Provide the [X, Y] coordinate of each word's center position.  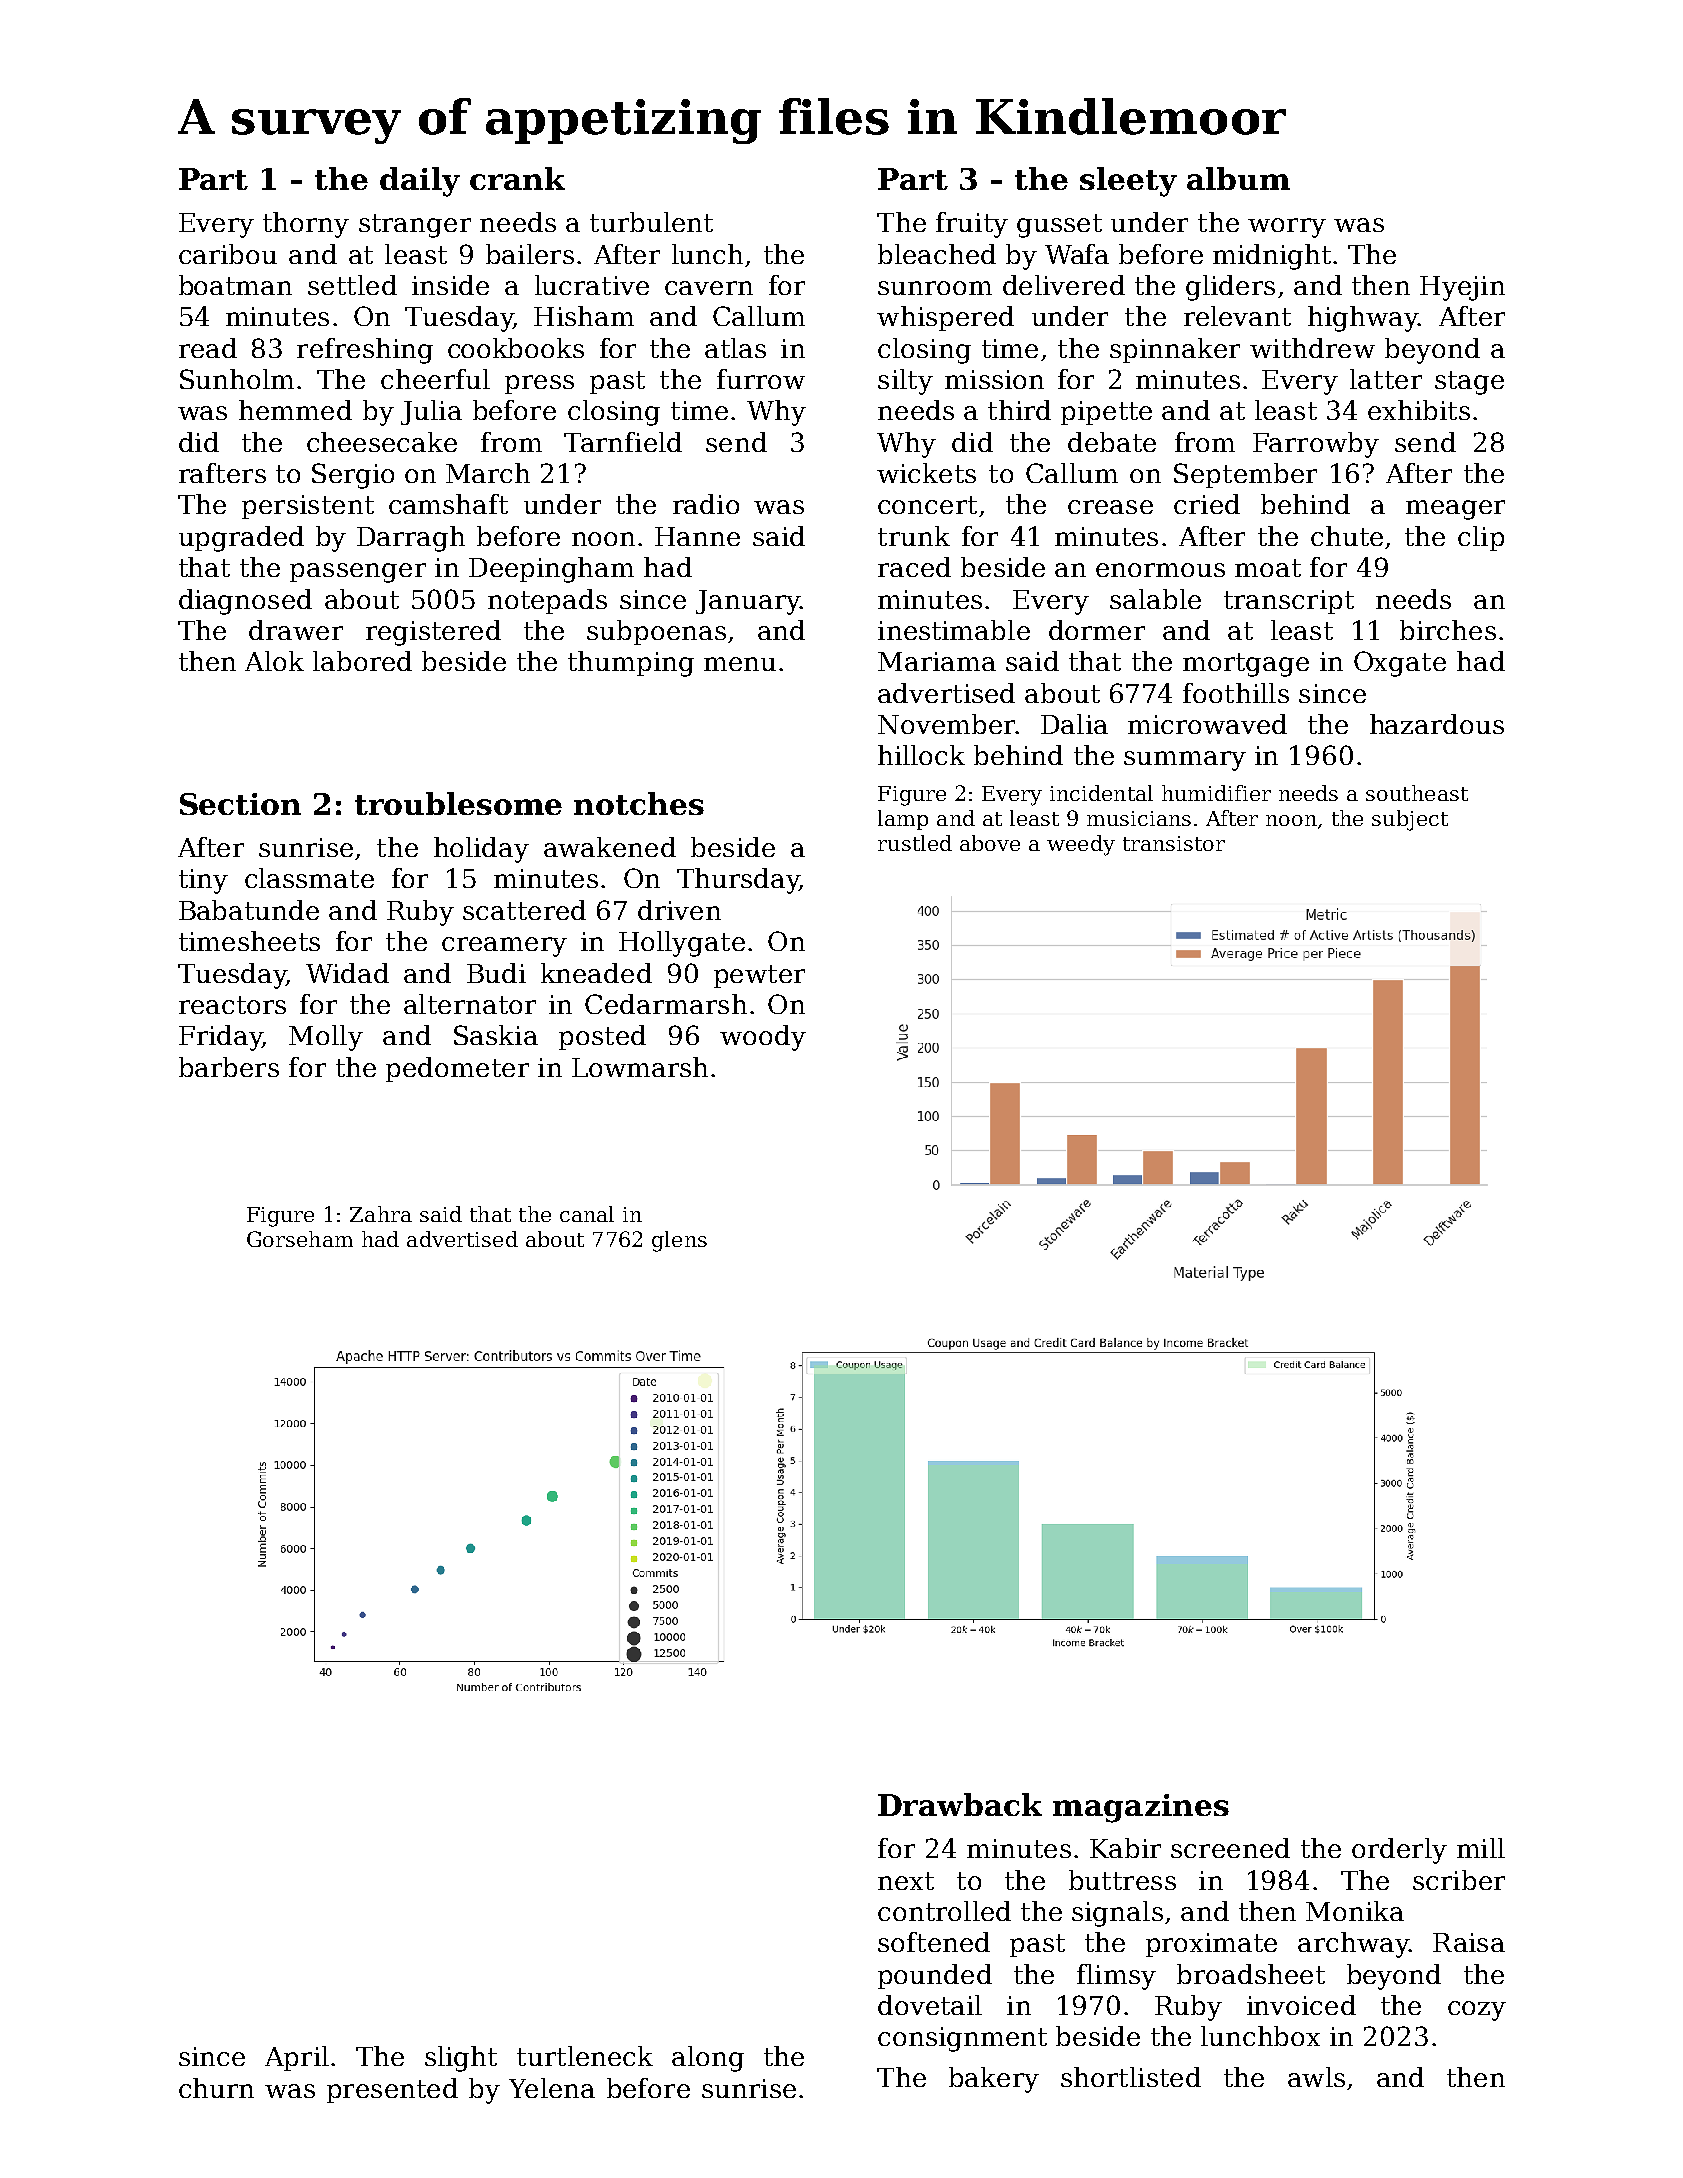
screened [1230, 1848]
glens [679, 1241]
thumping [631, 664]
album [1238, 178]
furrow [761, 379]
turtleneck [585, 2056]
